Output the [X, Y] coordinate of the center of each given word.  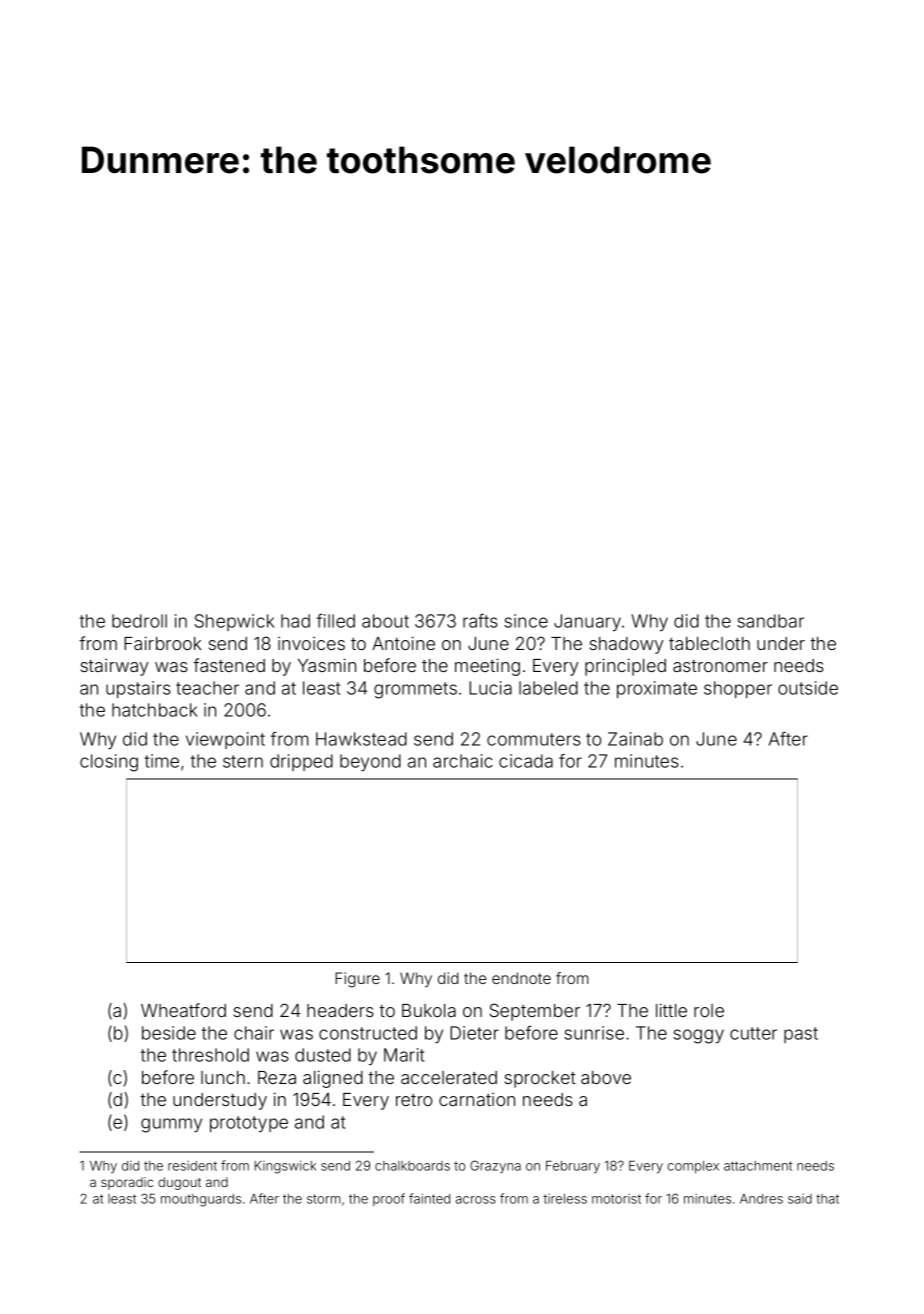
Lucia [490, 688]
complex [693, 1167]
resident [192, 1166]
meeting [487, 667]
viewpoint [225, 740]
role [709, 1010]
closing [109, 763]
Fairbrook [163, 643]
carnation [477, 1099]
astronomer [720, 666]
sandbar [770, 621]
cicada [526, 761]
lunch [223, 1077]
